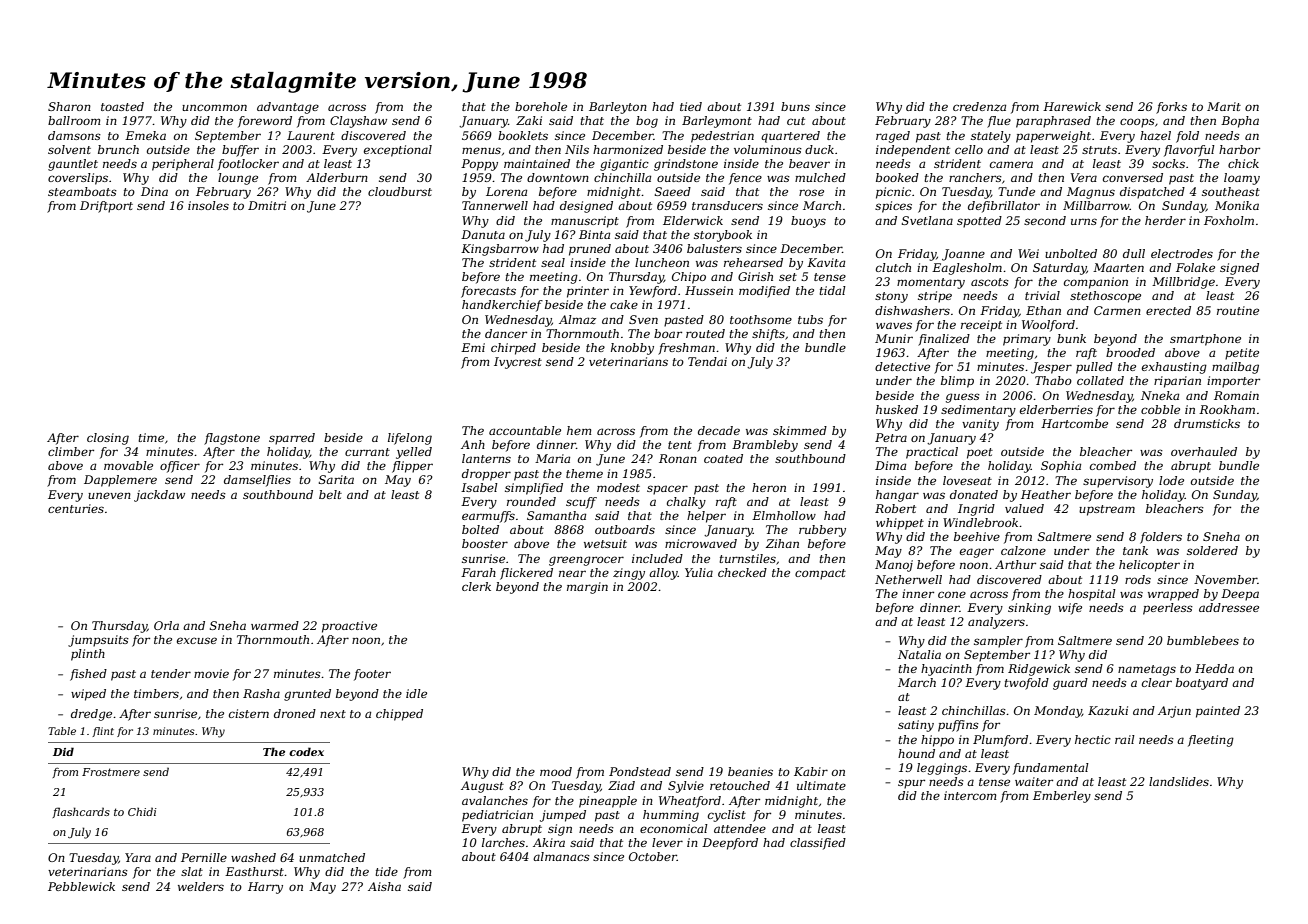 The width and height of the screenshot is (1308, 924). I want to click on pediatrician, so click(497, 816).
